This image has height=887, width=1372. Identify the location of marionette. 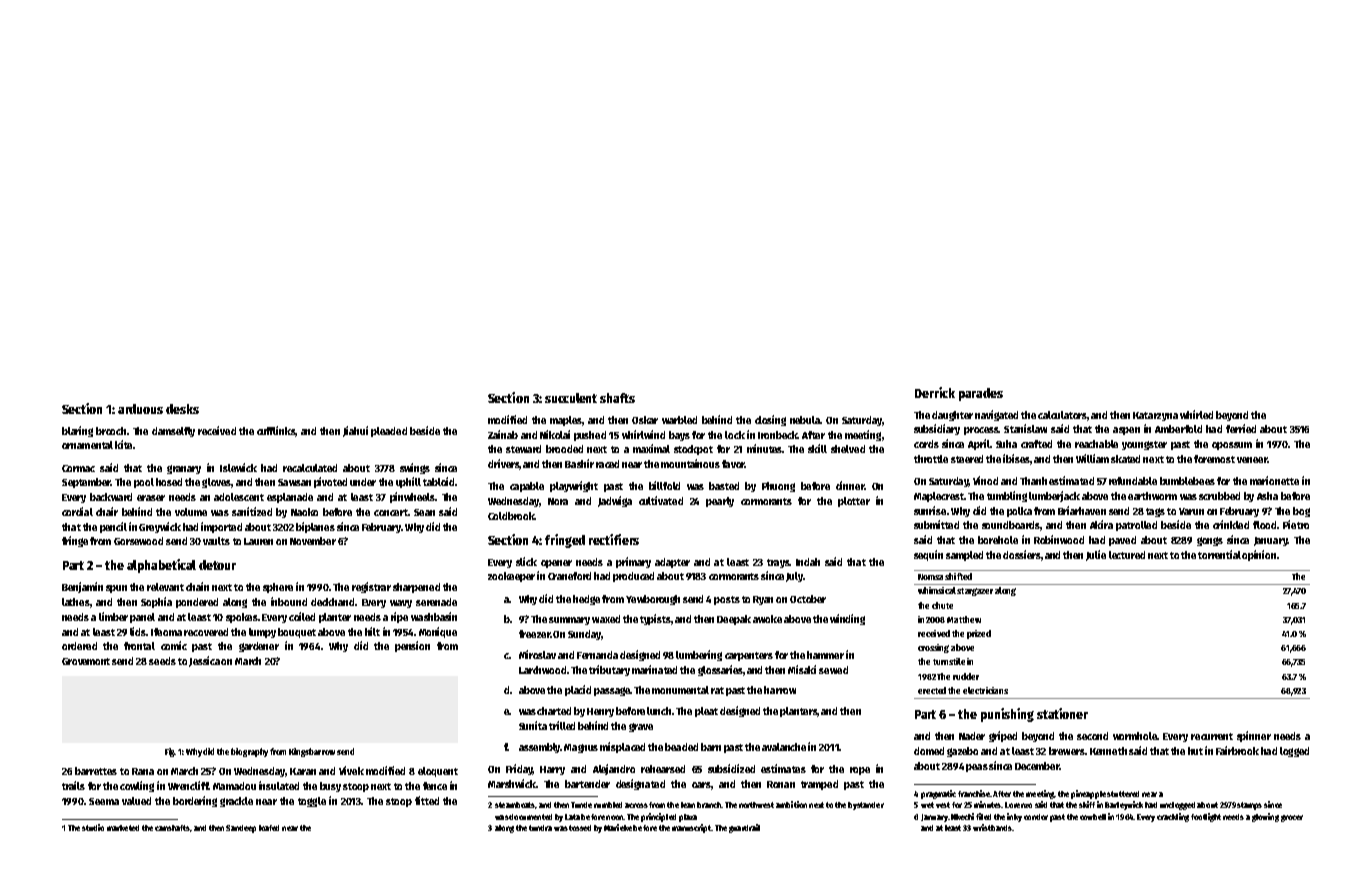
(1274, 480).
